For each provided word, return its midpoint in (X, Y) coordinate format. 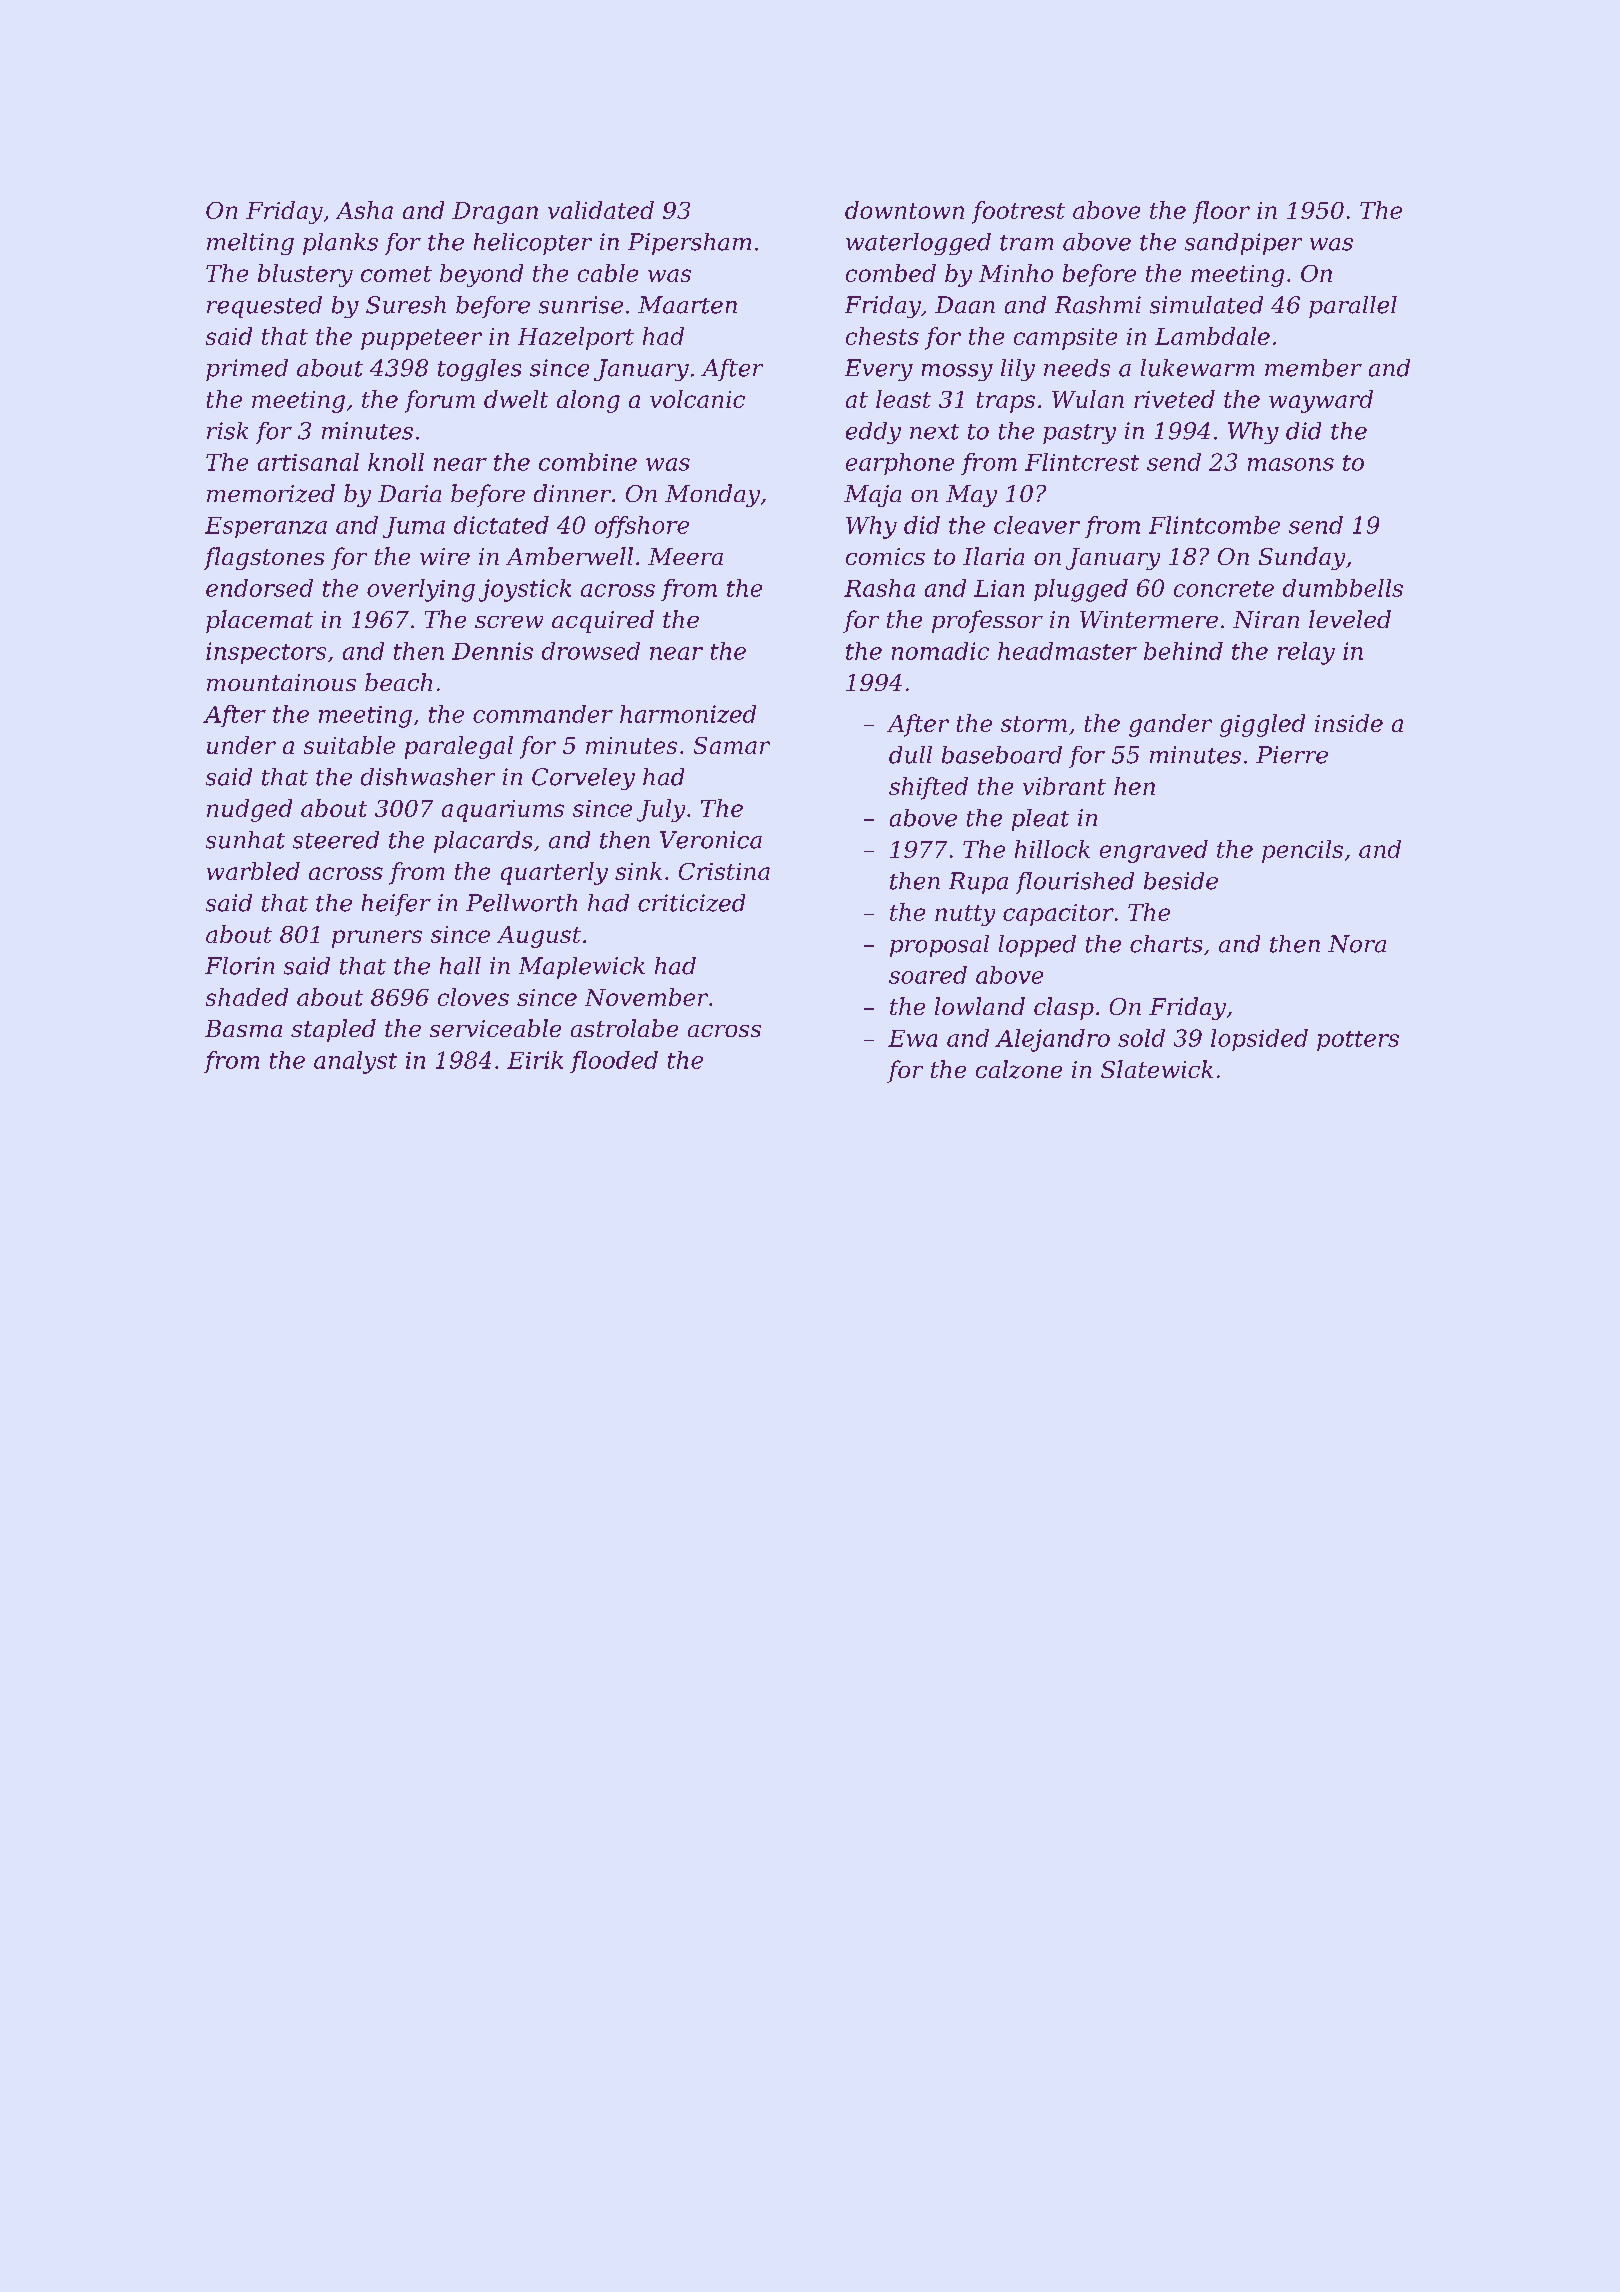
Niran (1266, 619)
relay (1306, 653)
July (661, 810)
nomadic (940, 651)
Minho (1016, 273)
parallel (1353, 307)
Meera (685, 556)
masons (1291, 464)
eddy (873, 433)
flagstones (264, 558)
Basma (243, 1028)
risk (227, 431)
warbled (253, 871)
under (241, 745)
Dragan (495, 213)
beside (1181, 881)
